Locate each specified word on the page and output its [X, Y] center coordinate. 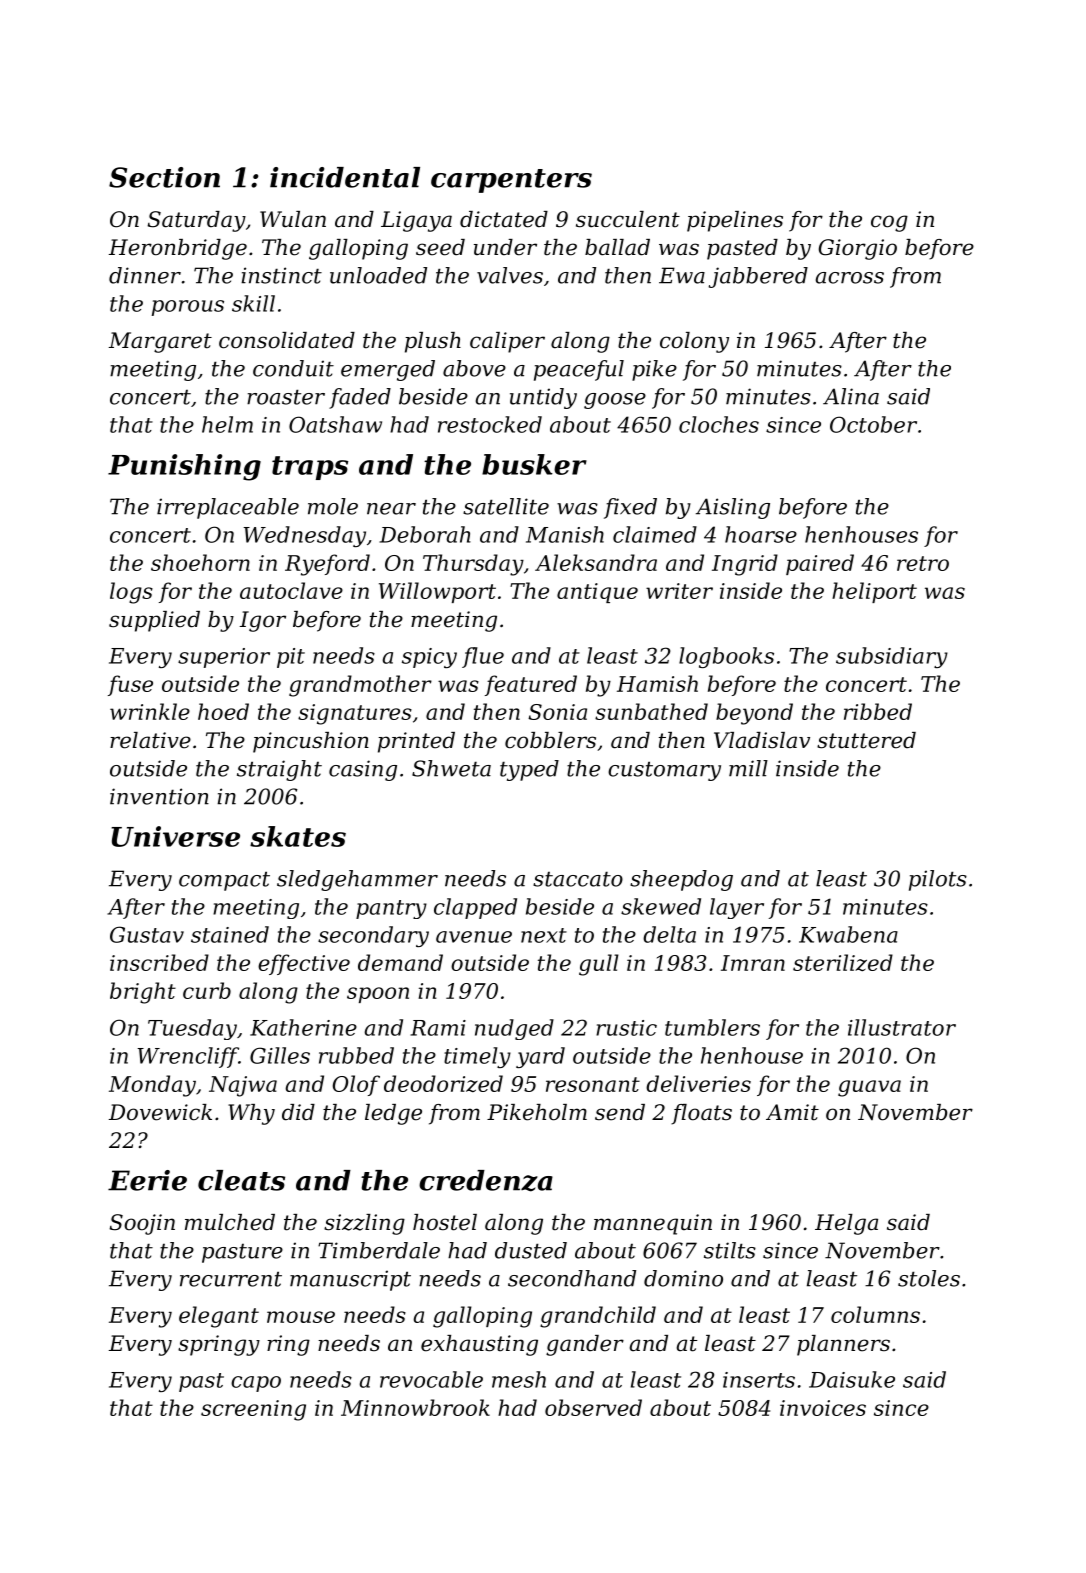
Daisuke [852, 1379]
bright [143, 993]
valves [510, 275]
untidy [543, 398]
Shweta [451, 768]
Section [164, 177]
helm [227, 424]
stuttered [866, 740]
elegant [219, 1317]
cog [889, 223]
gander [585, 1345]
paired [820, 564]
